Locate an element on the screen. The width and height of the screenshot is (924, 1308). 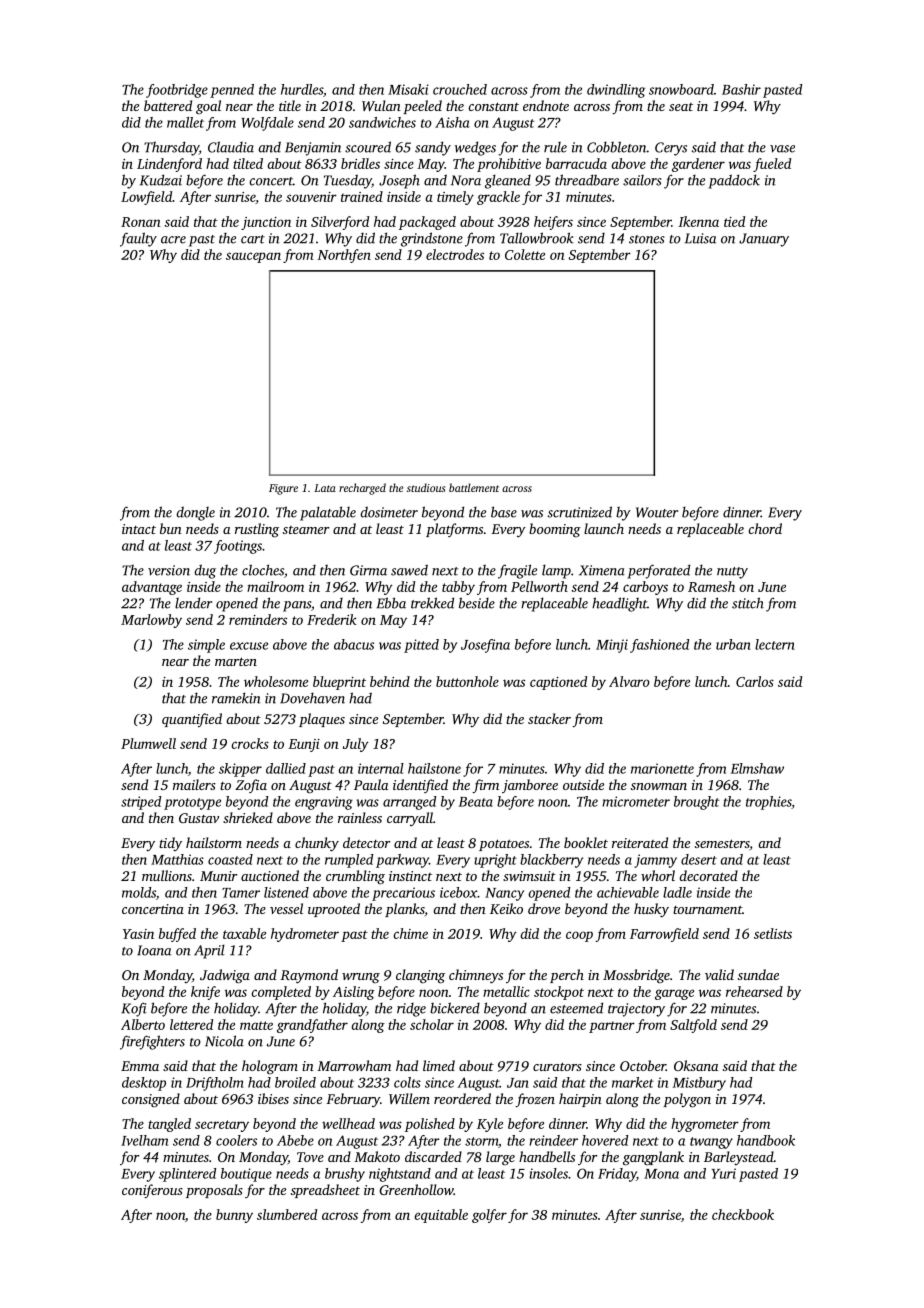
polygon is located at coordinates (687, 1100).
